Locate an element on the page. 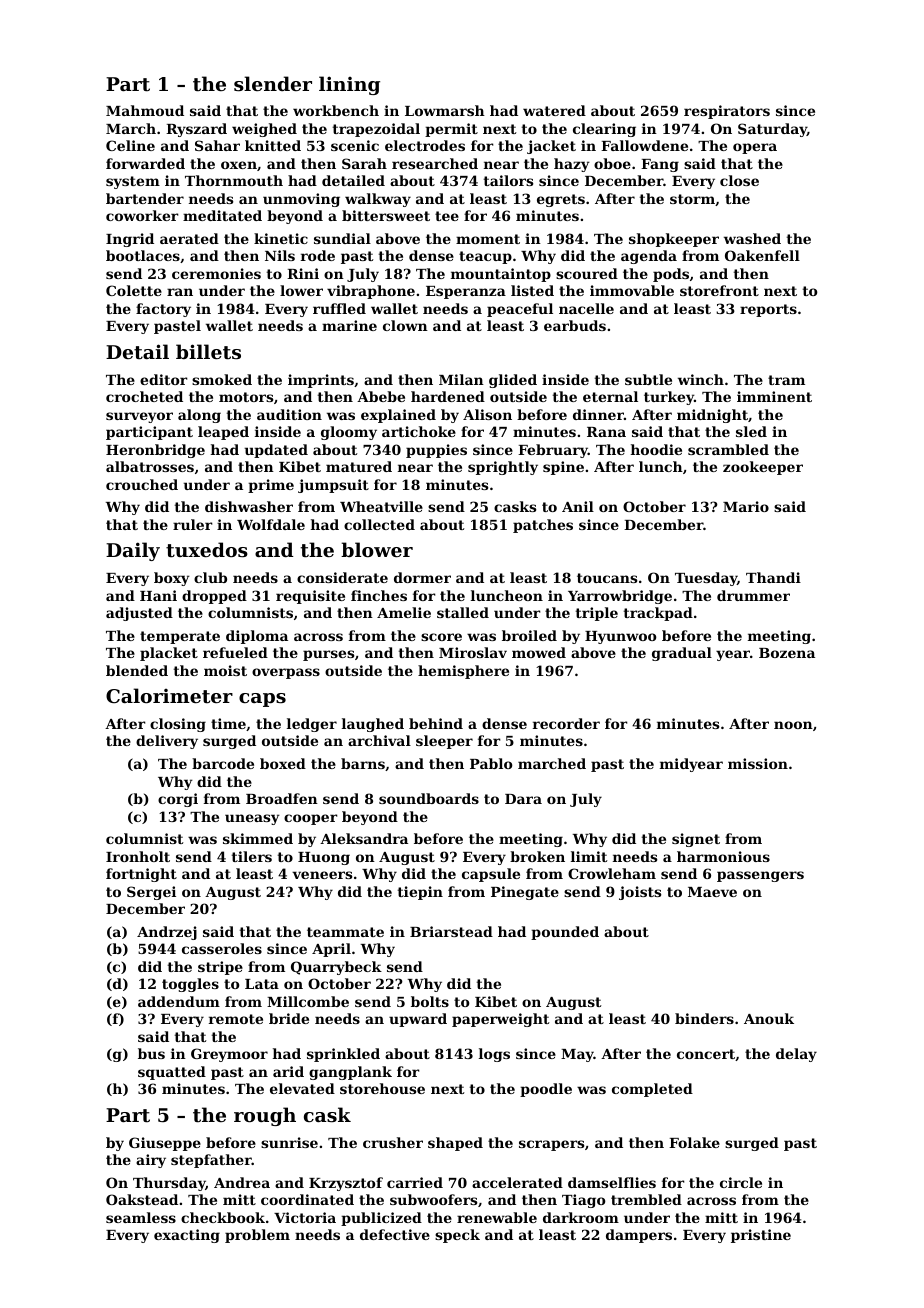 Image resolution: width=924 pixels, height=1308 pixels. slender is located at coordinates (273, 84).
